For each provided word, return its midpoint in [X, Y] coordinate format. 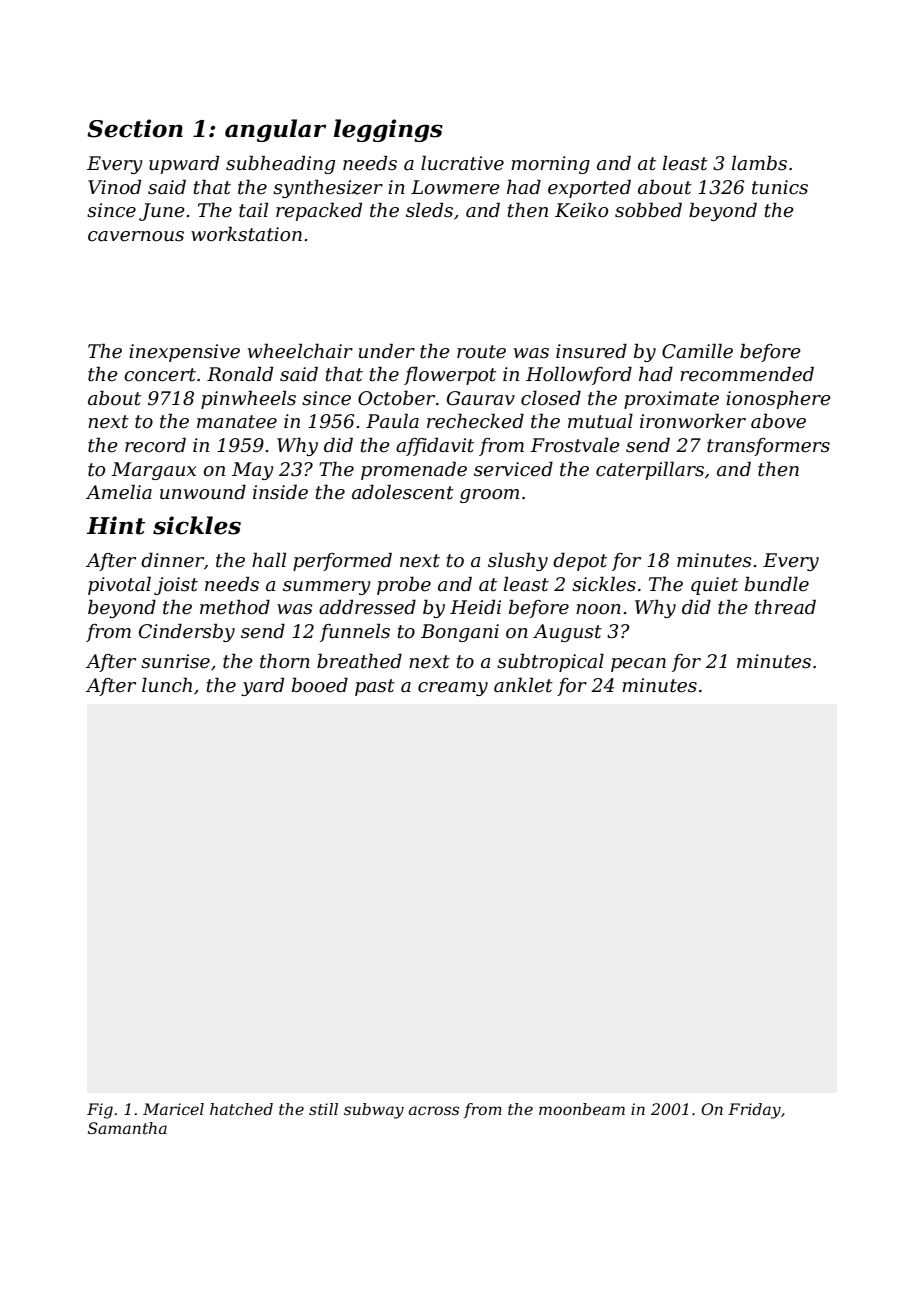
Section [135, 128]
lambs [759, 163]
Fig [100, 1111]
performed [342, 561]
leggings [388, 130]
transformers [768, 447]
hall [269, 560]
